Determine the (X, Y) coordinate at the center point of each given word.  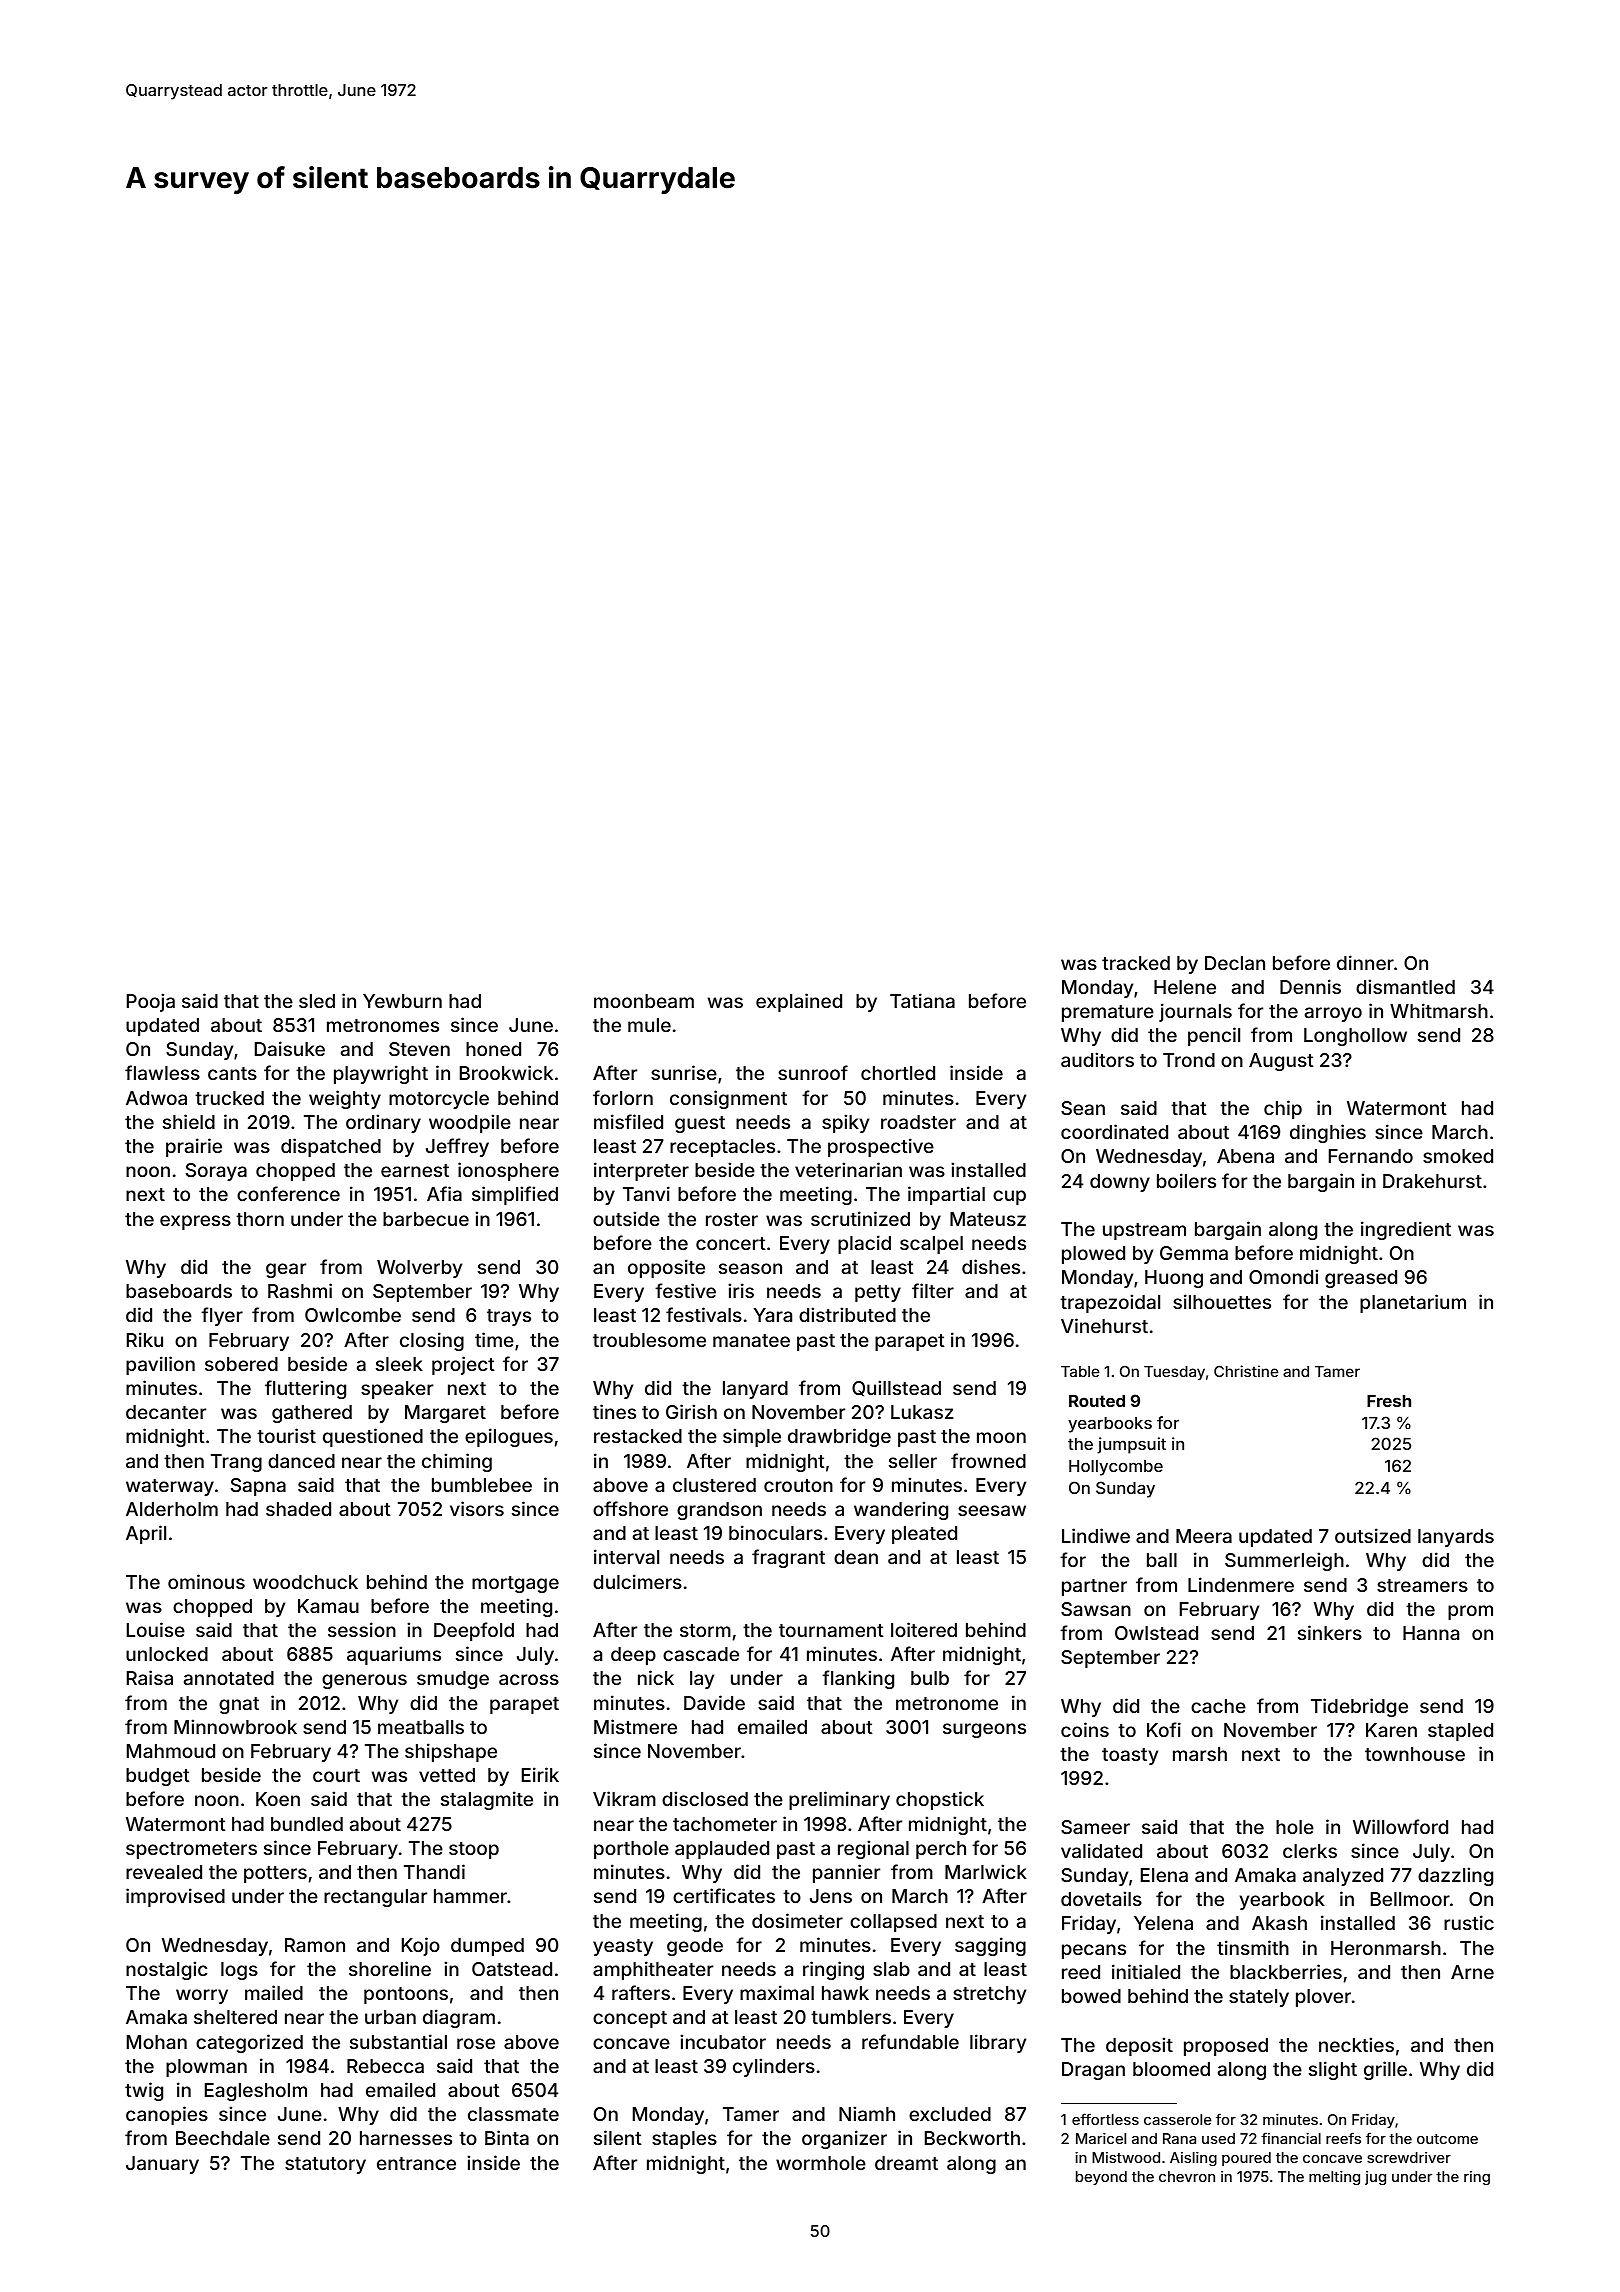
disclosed (705, 1798)
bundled (307, 1824)
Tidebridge (1359, 1707)
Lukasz (922, 1412)
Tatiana (922, 1000)
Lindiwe (1096, 1535)
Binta (507, 2137)
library (998, 2043)
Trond (1189, 1060)
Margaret (445, 1414)
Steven (419, 1049)
